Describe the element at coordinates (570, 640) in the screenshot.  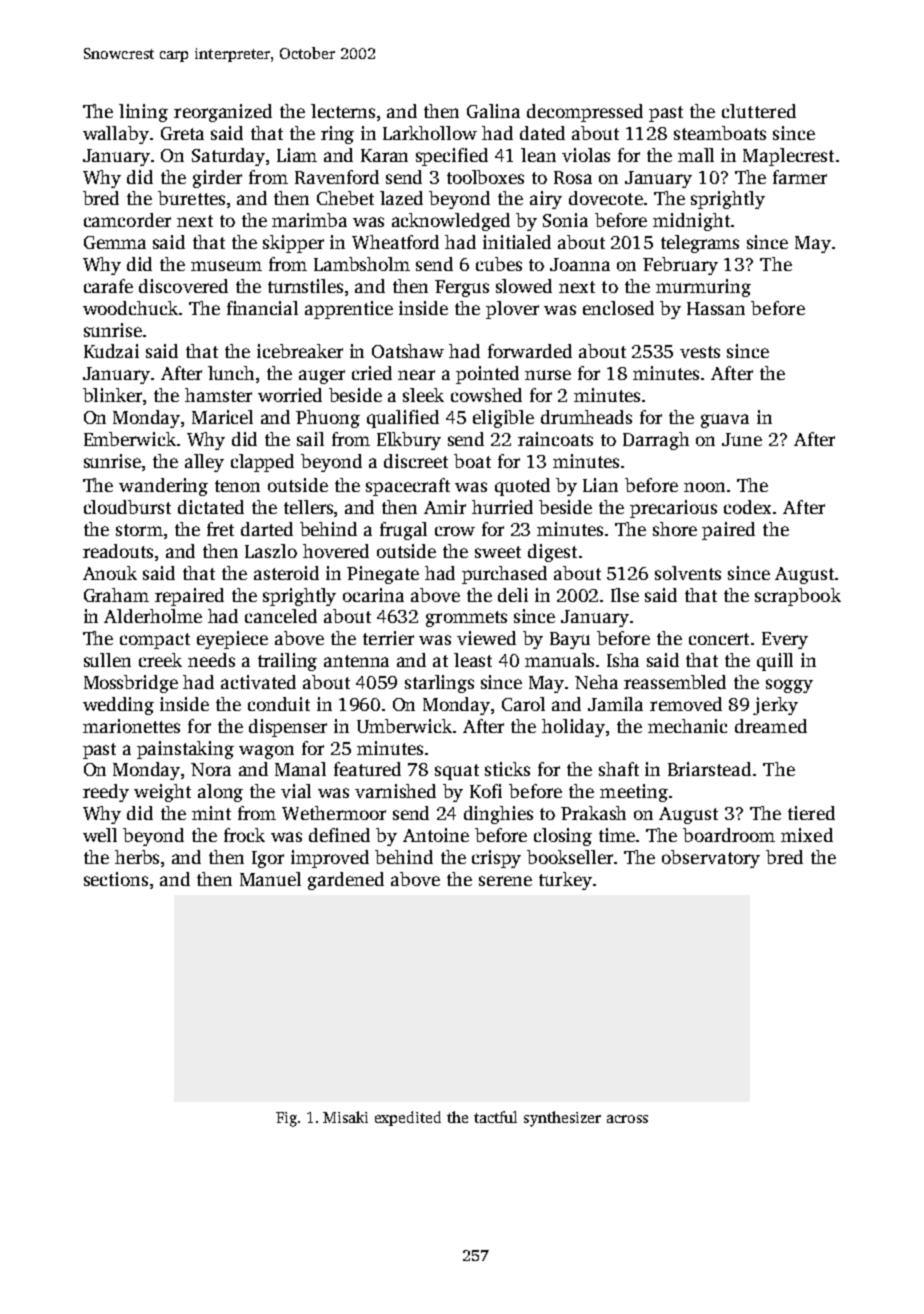
I see `Bayu` at that location.
